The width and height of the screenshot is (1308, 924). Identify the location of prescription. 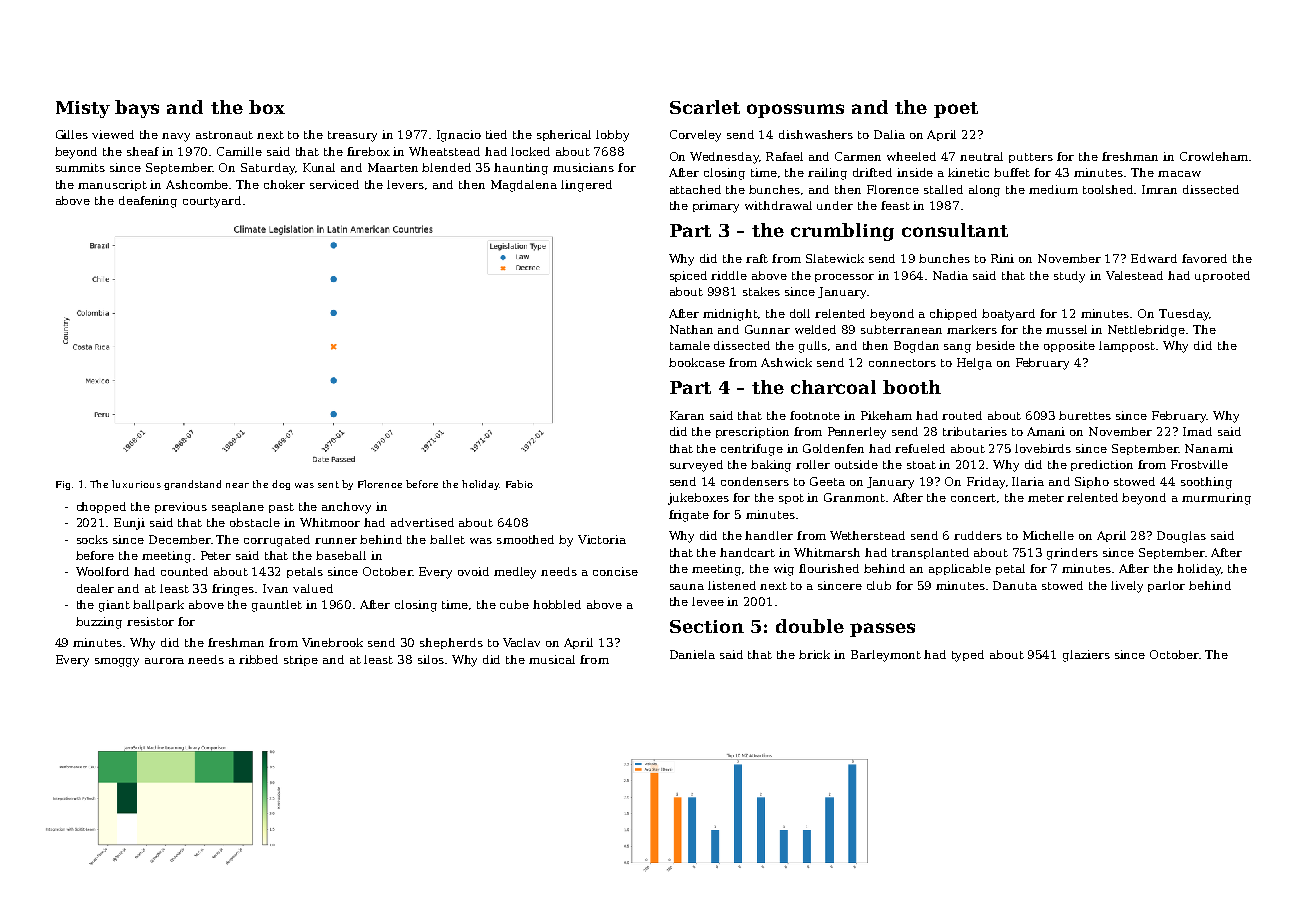
(752, 432).
